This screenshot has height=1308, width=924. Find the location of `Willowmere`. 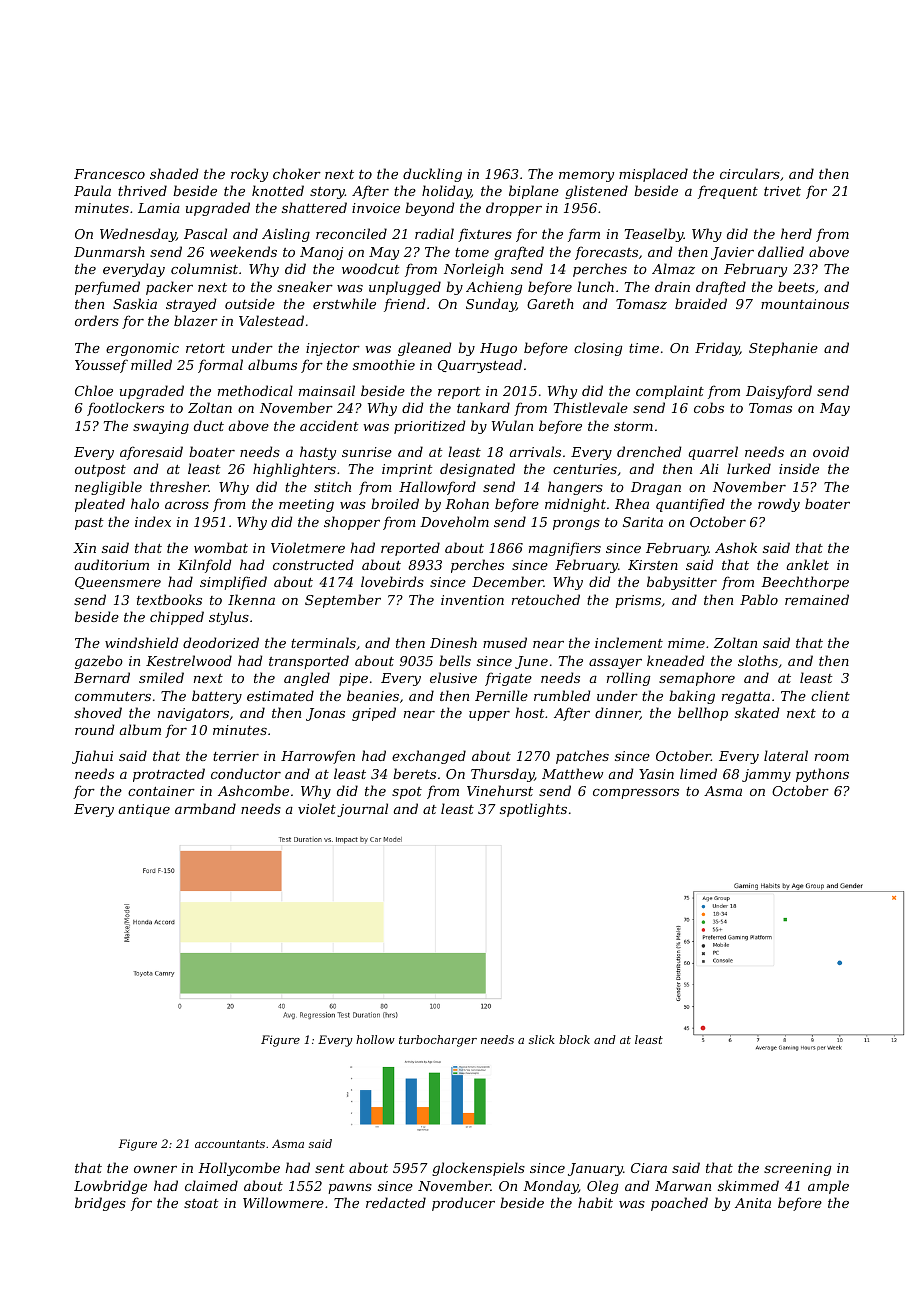

Willowmere is located at coordinates (283, 1202).
